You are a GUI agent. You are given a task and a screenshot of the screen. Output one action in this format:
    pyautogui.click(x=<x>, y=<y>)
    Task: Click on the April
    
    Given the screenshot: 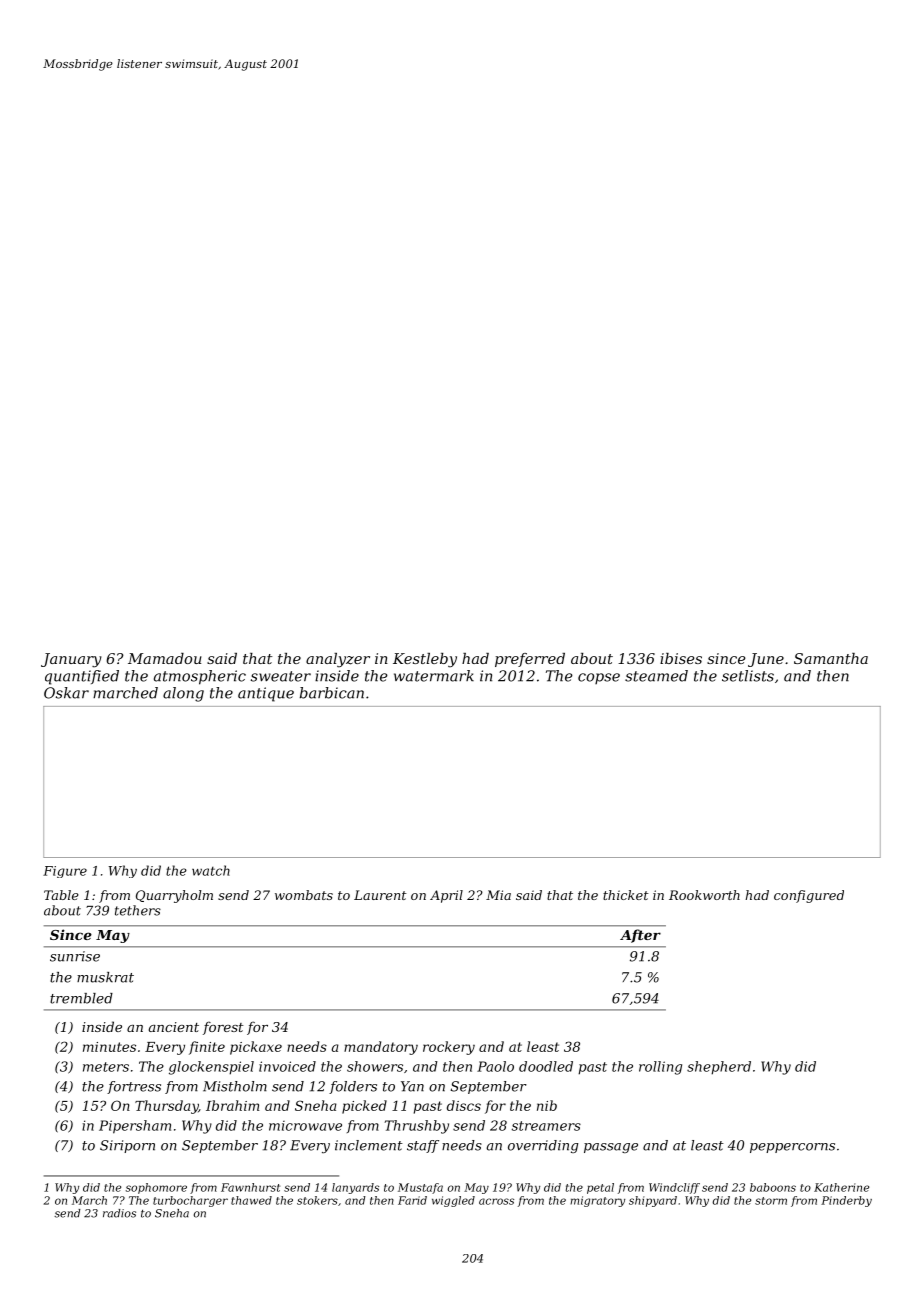 What is the action you would take?
    pyautogui.click(x=446, y=896)
